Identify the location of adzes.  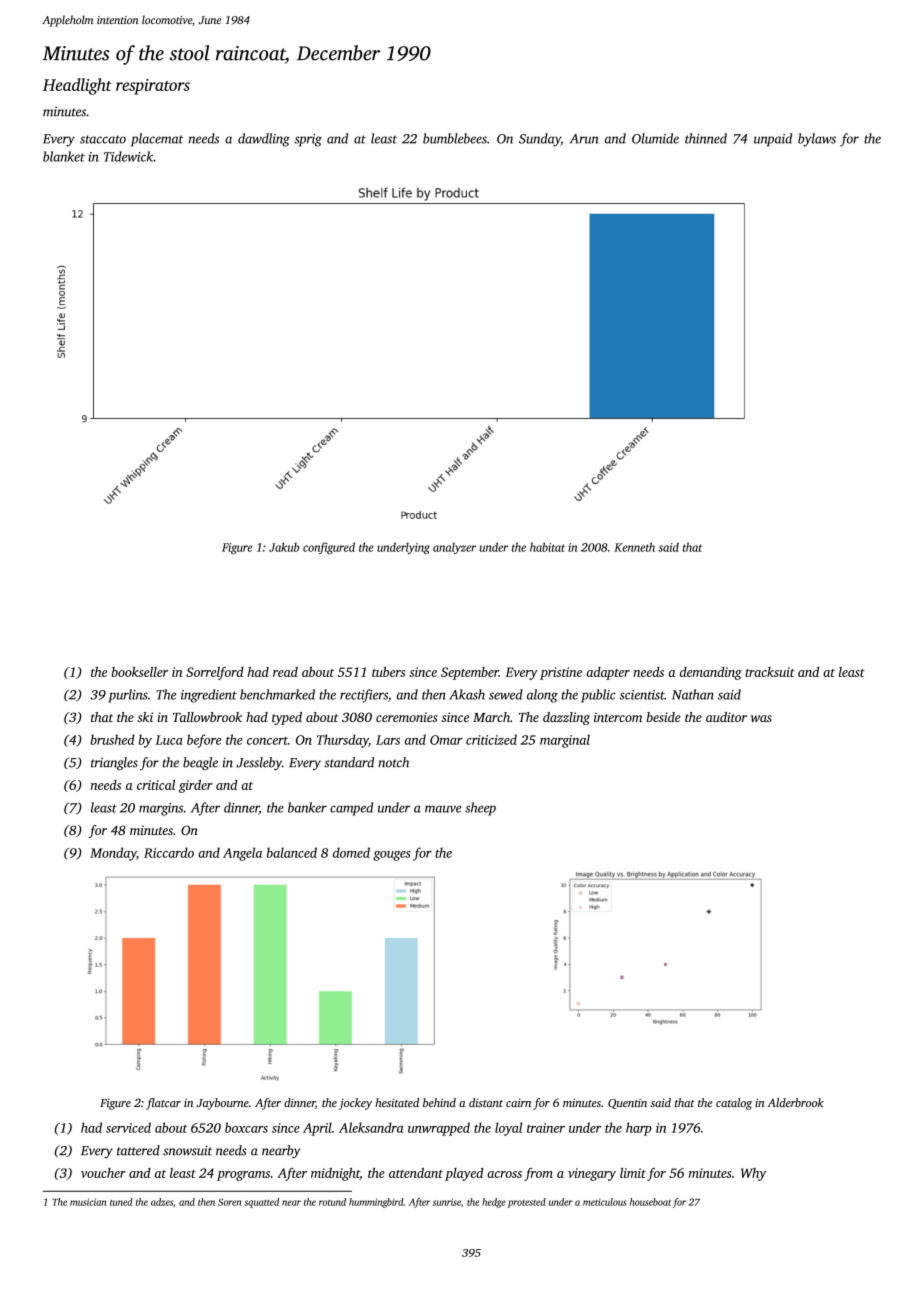
(162, 1202).
